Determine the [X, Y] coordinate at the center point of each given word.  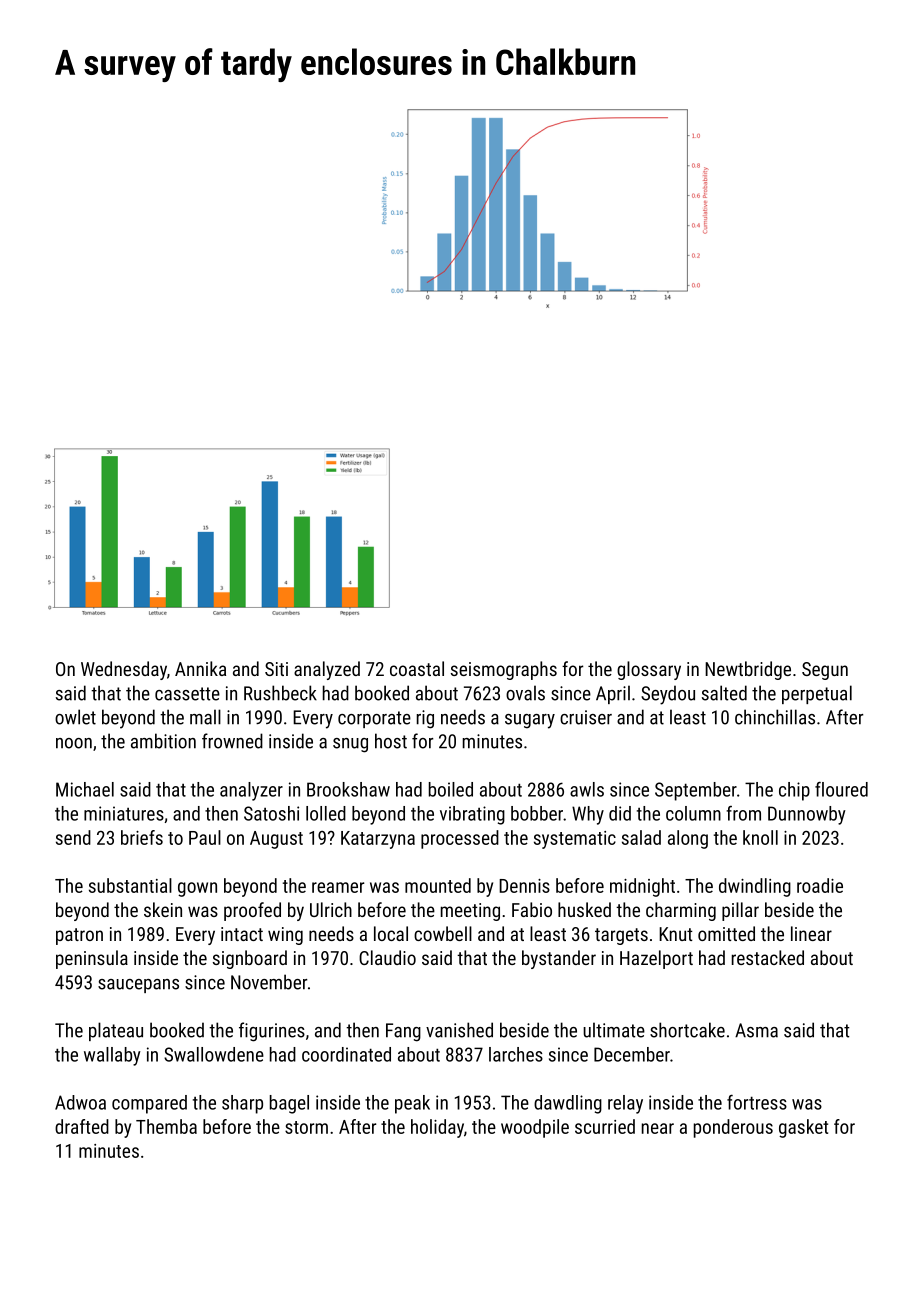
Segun [825, 671]
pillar [740, 911]
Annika [200, 668]
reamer [338, 887]
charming [681, 911]
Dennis [524, 886]
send [73, 837]
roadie [820, 885]
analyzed [327, 670]
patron [79, 936]
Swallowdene [214, 1054]
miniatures [124, 813]
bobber [537, 813]
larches [516, 1054]
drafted [82, 1126]
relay [625, 1104]
